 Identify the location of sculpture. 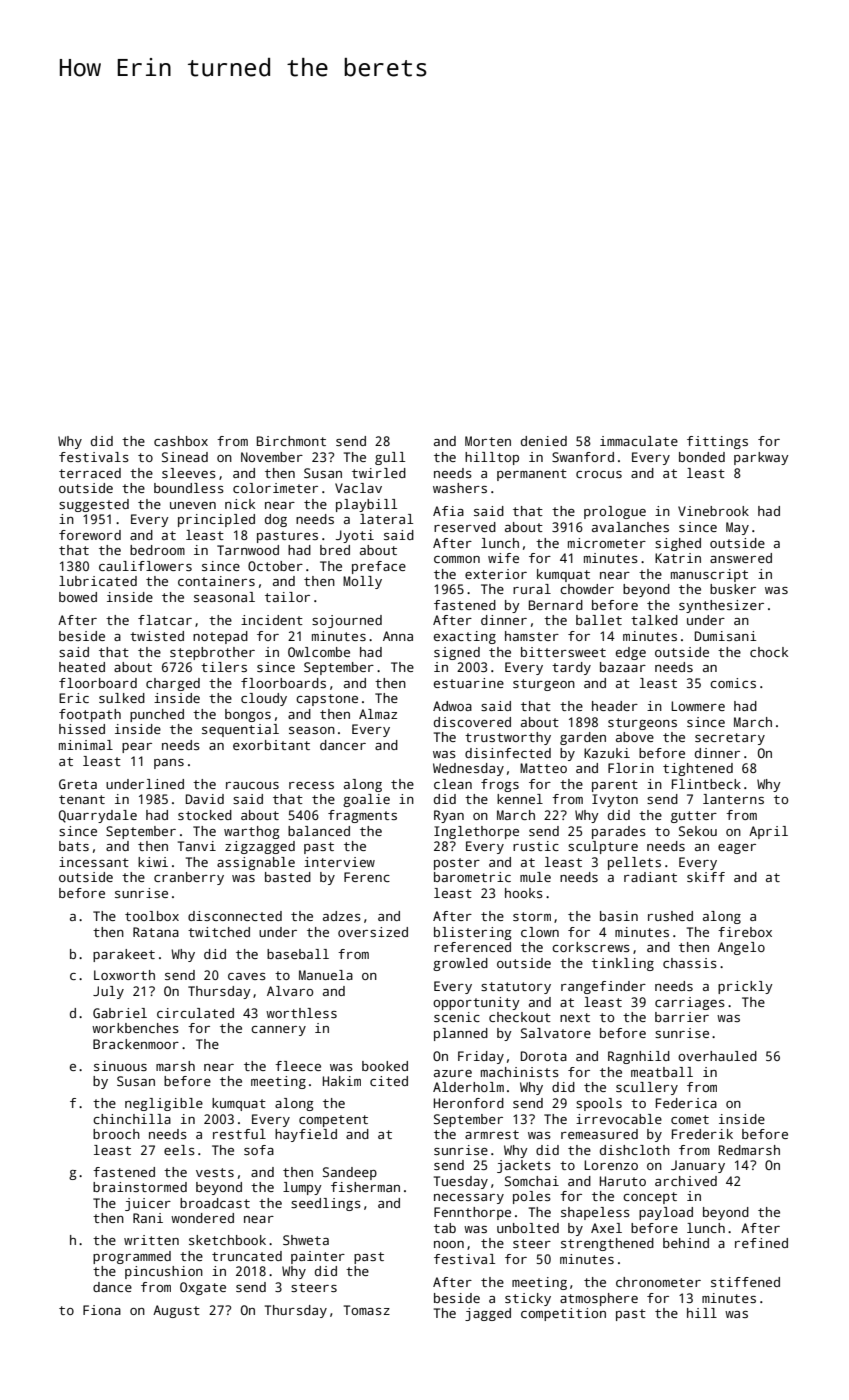
(603, 847).
